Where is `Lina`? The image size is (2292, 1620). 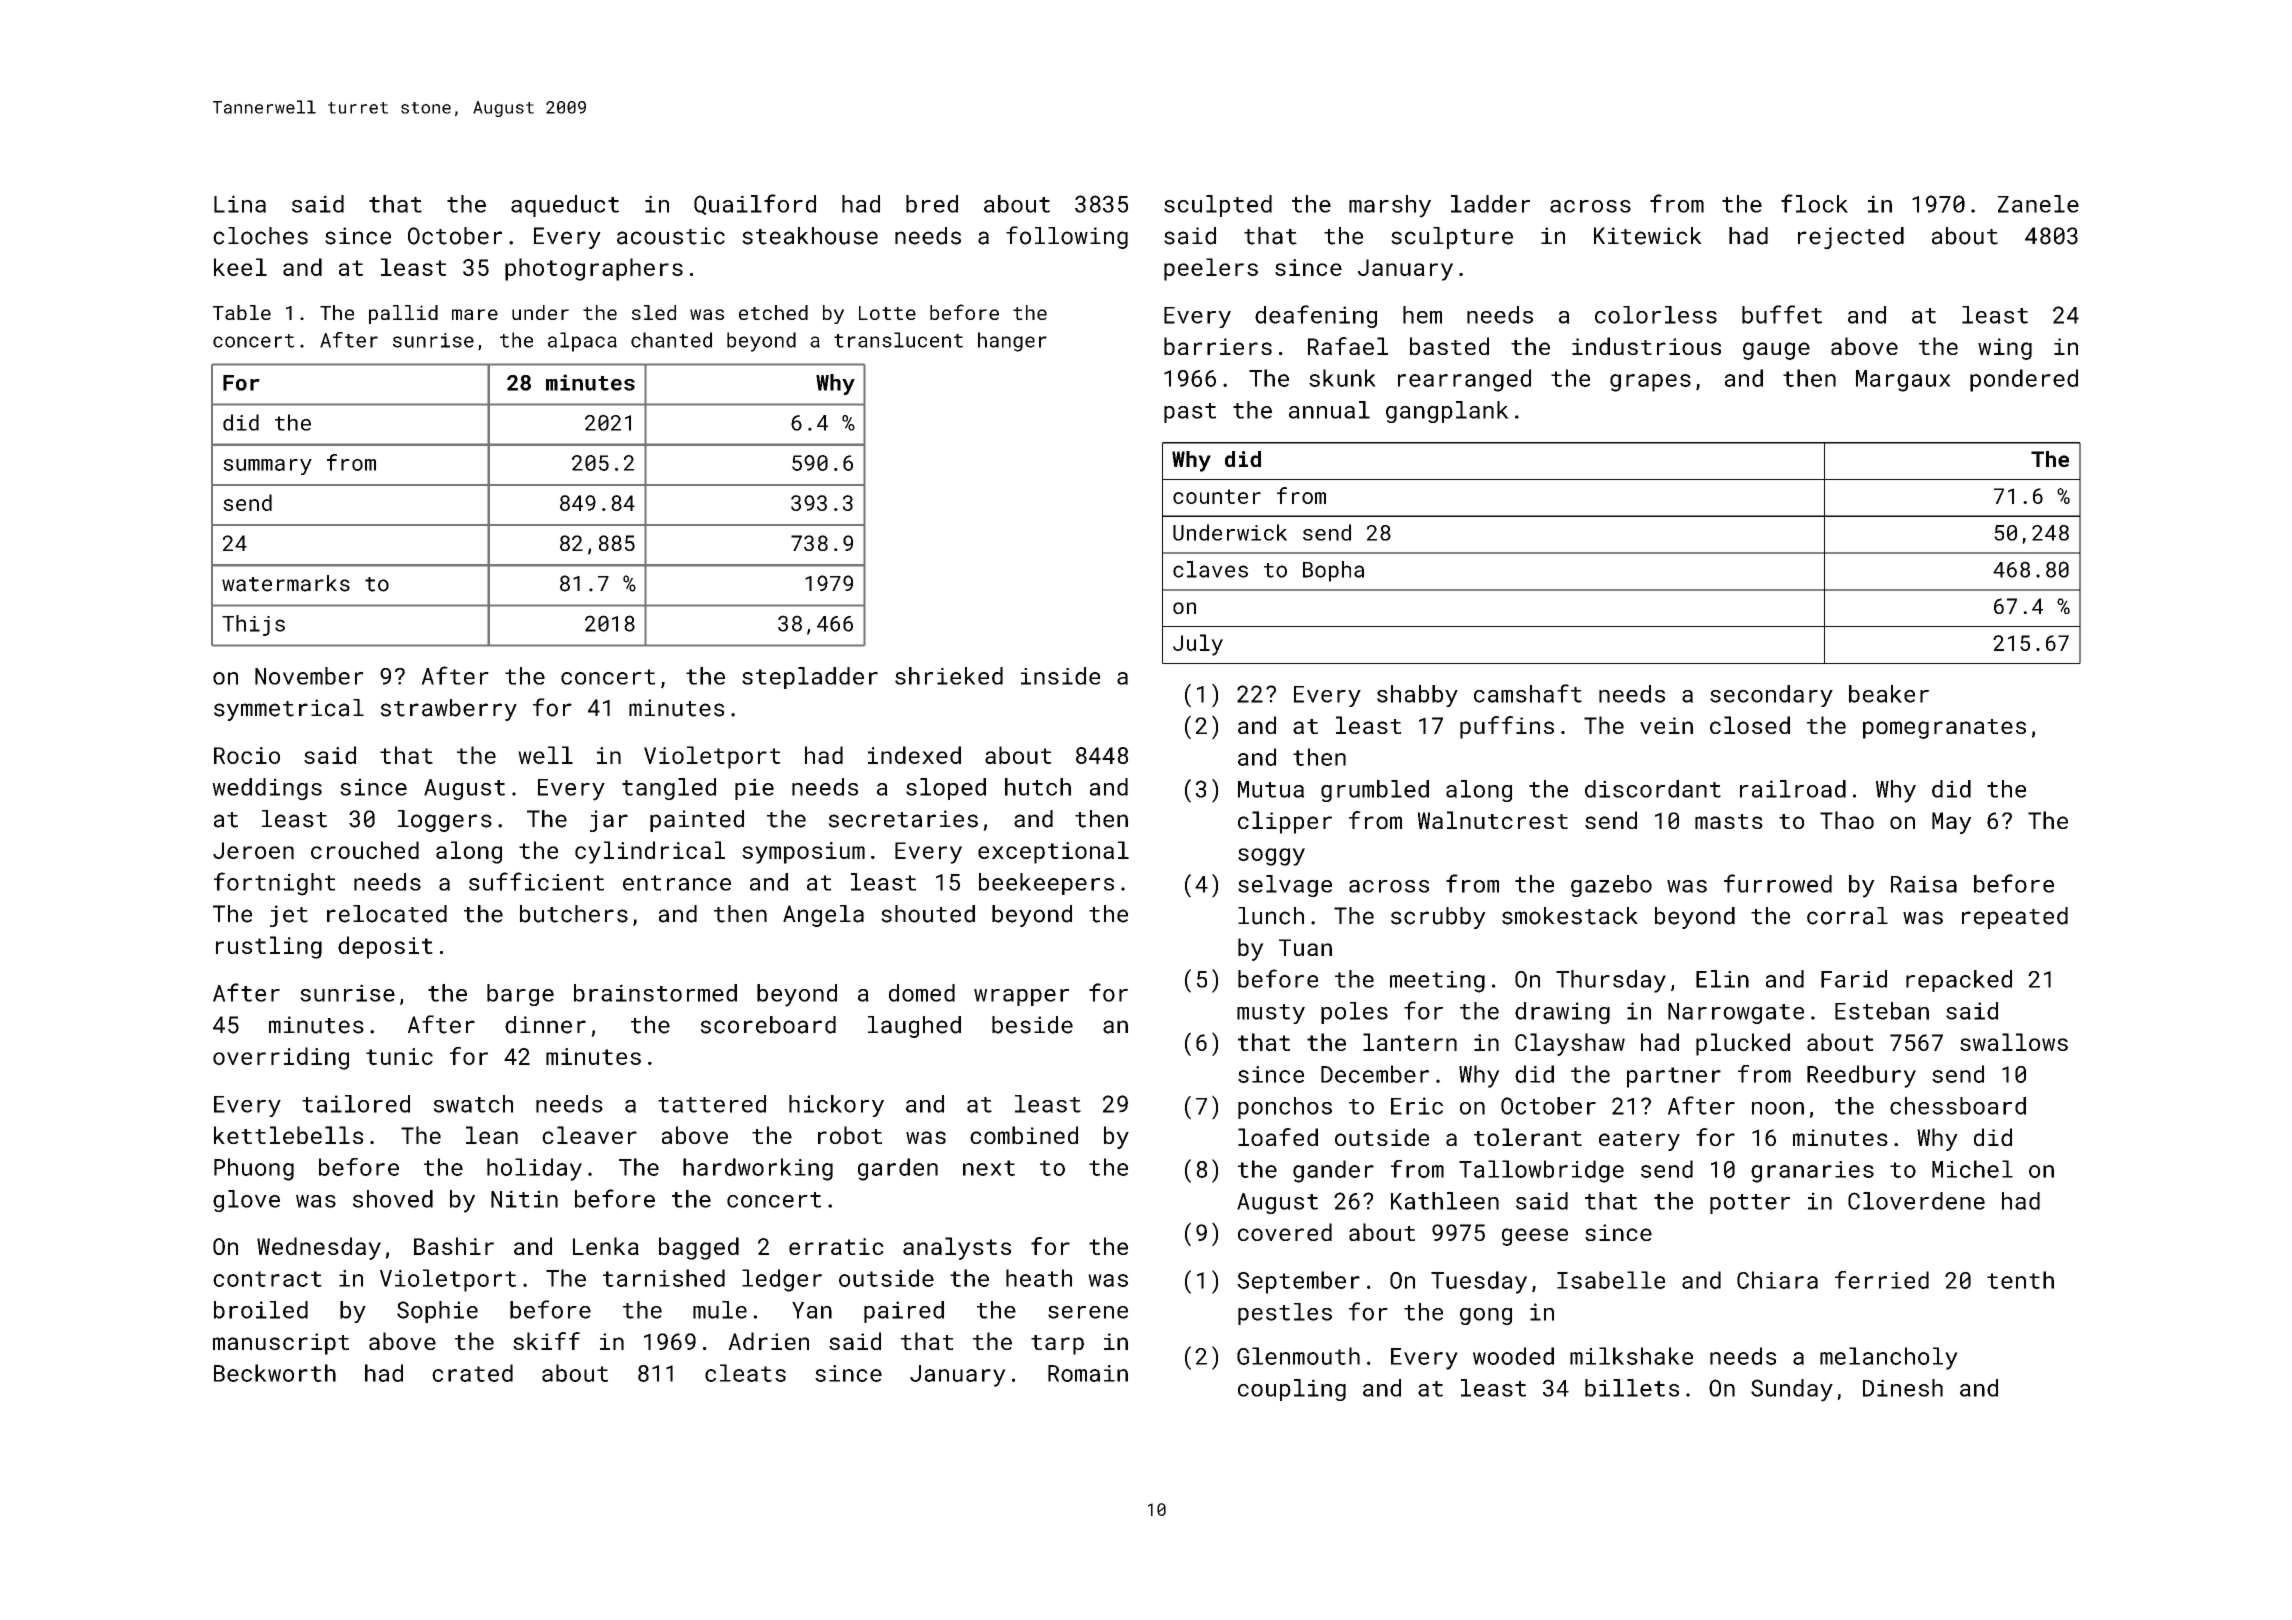
Lina is located at coordinates (240, 204).
